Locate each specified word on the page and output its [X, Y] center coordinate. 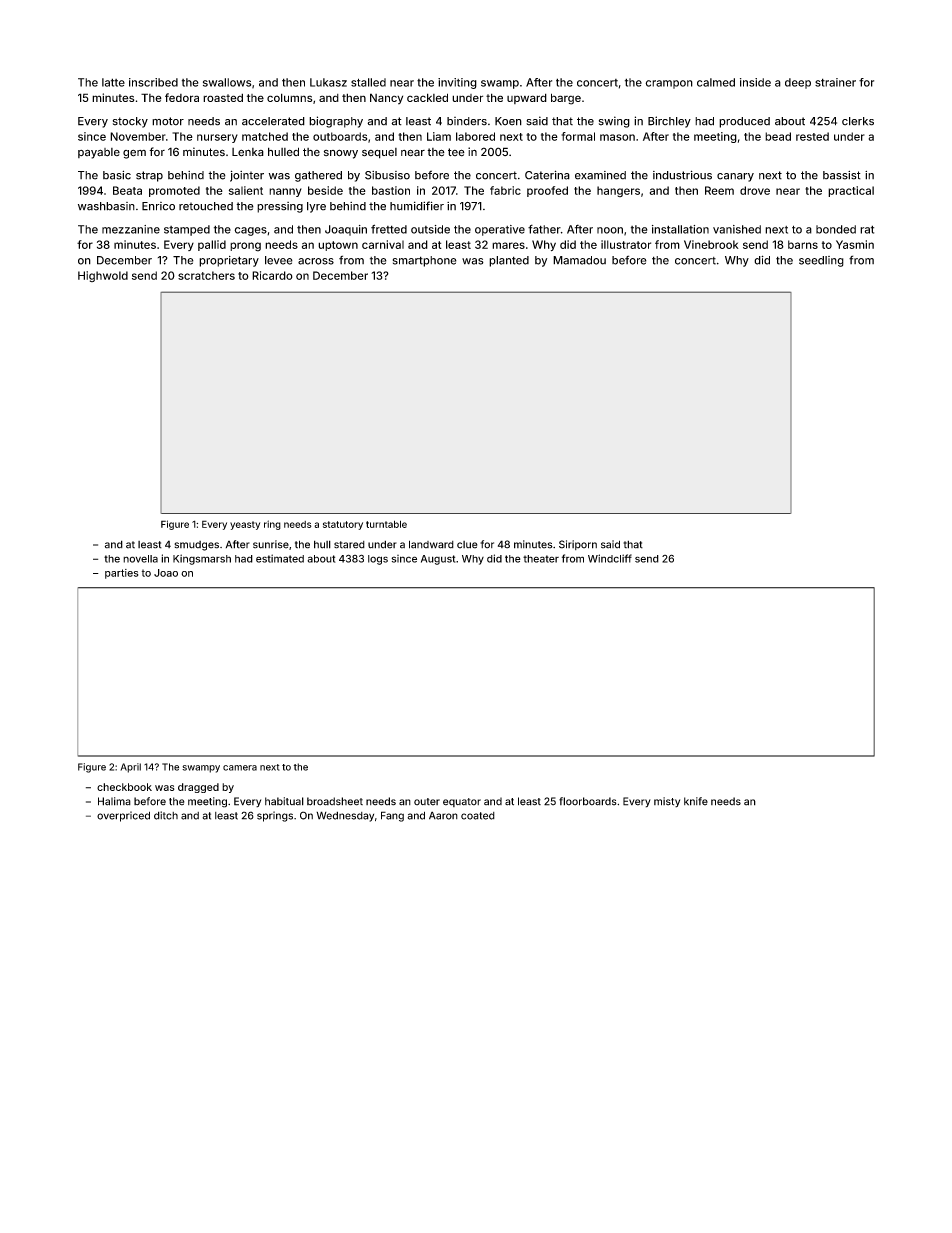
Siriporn [578, 545]
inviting [457, 83]
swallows [227, 82]
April [130, 768]
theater [541, 559]
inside [755, 82]
